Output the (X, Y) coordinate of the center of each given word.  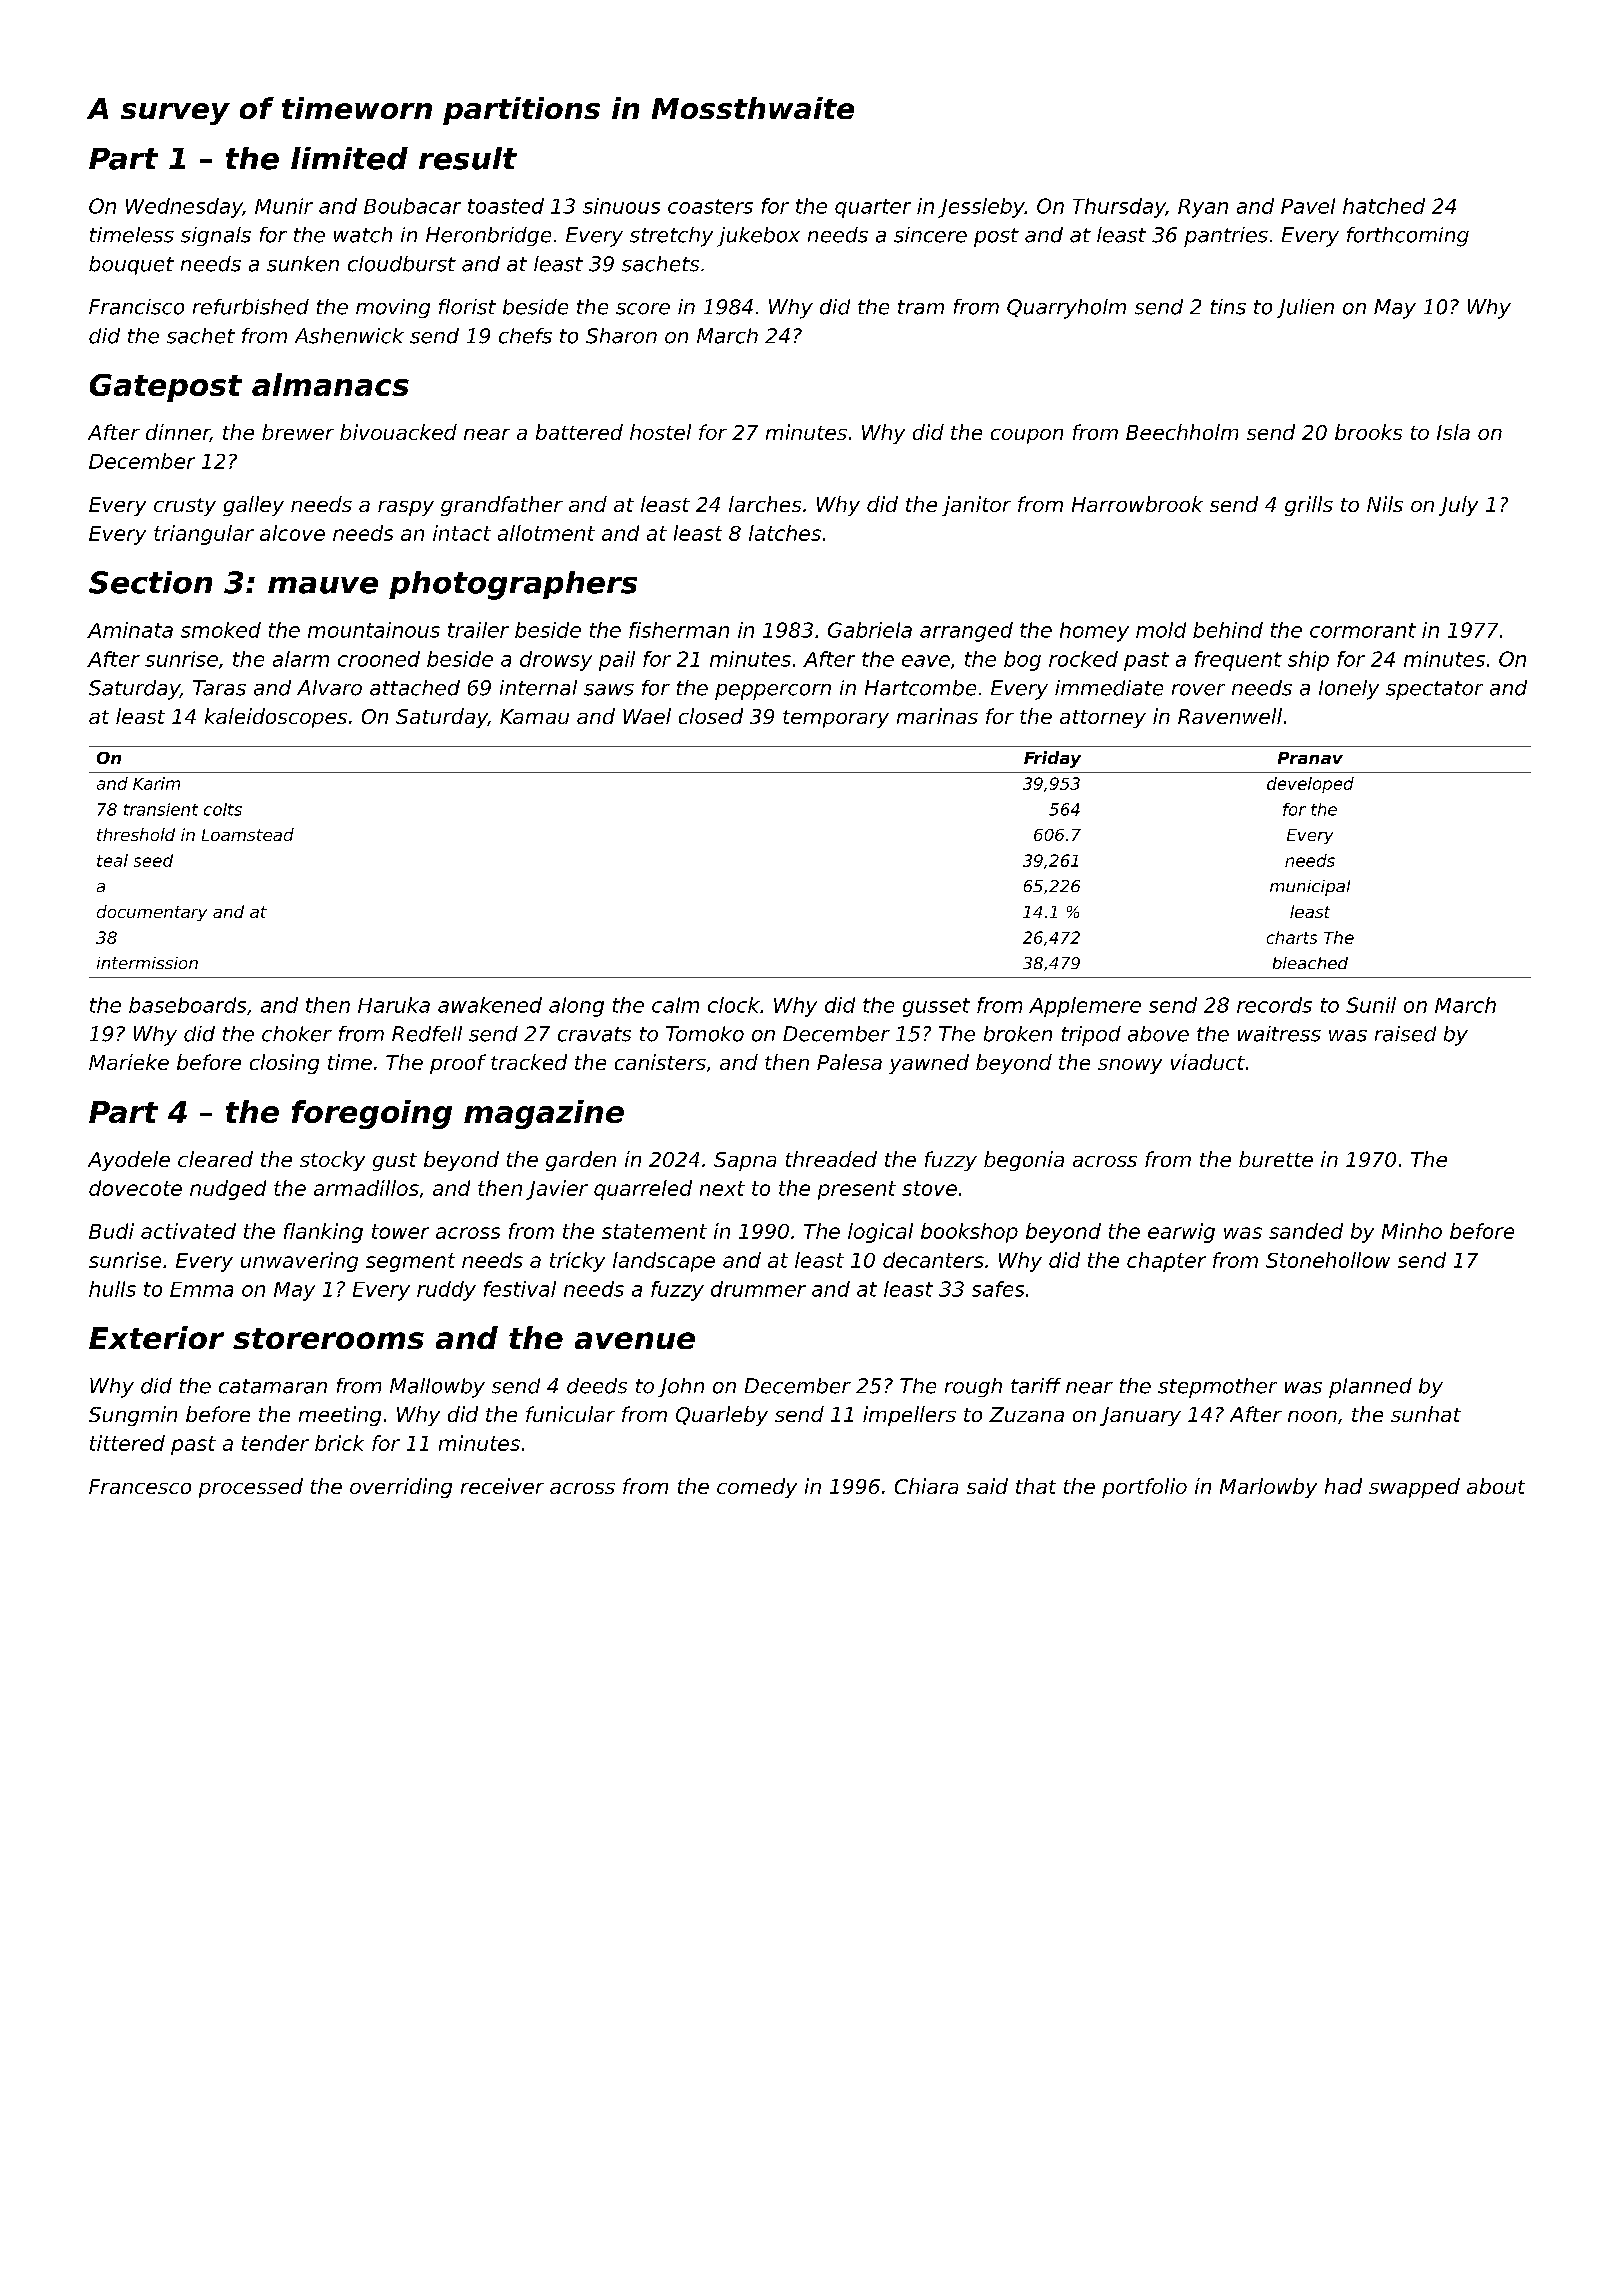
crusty (185, 507)
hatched (1384, 206)
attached (415, 688)
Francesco (140, 1486)
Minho (1412, 1231)
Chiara (926, 1486)
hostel (660, 432)
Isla (1453, 432)
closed (711, 716)
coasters (710, 206)
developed (1310, 785)
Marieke (129, 1062)
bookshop (969, 1233)
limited (349, 158)
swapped (1414, 1488)
